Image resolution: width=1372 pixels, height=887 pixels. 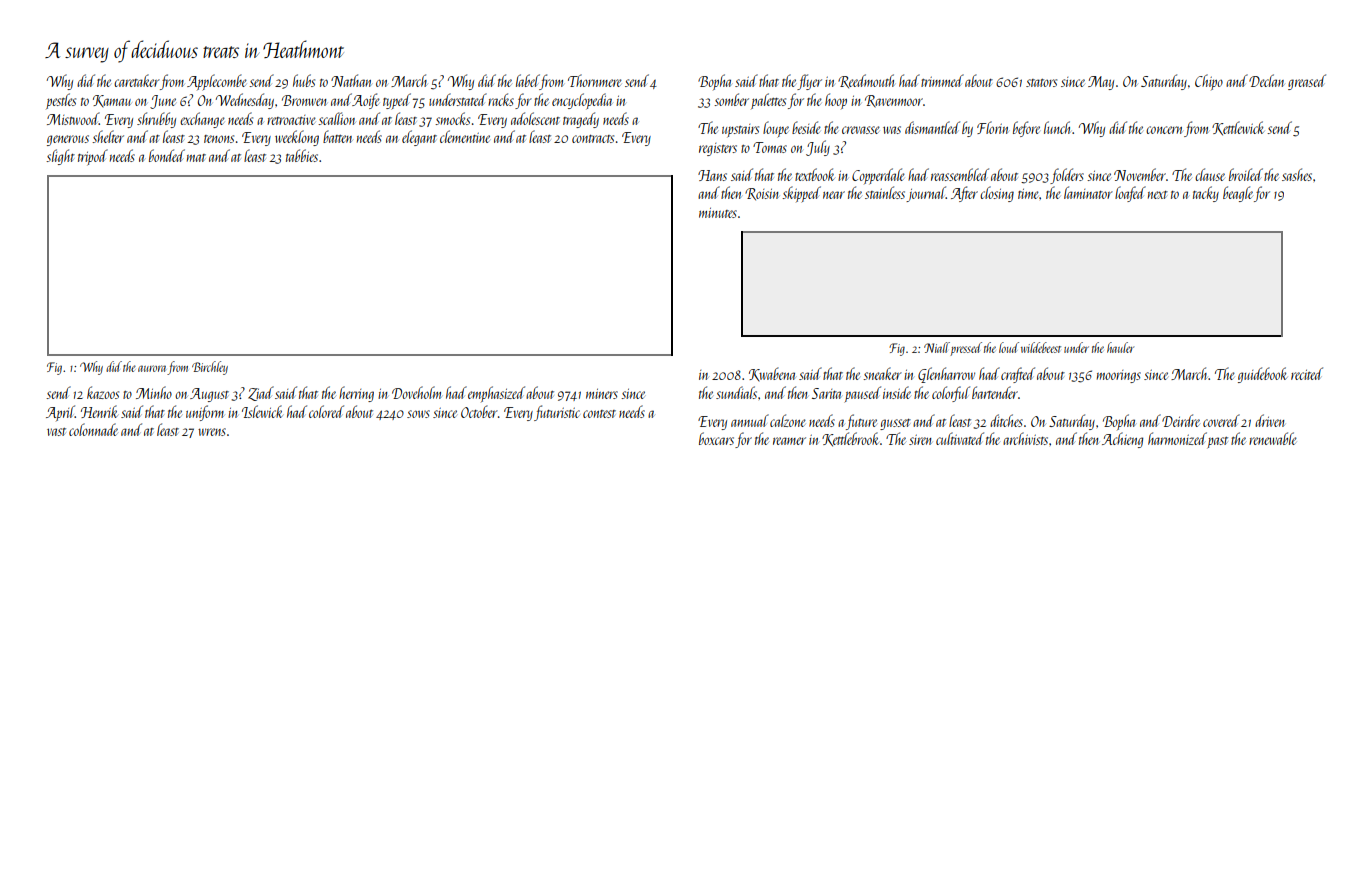 What do you see at coordinates (557, 413) in the image?
I see `futuristic` at bounding box center [557, 413].
